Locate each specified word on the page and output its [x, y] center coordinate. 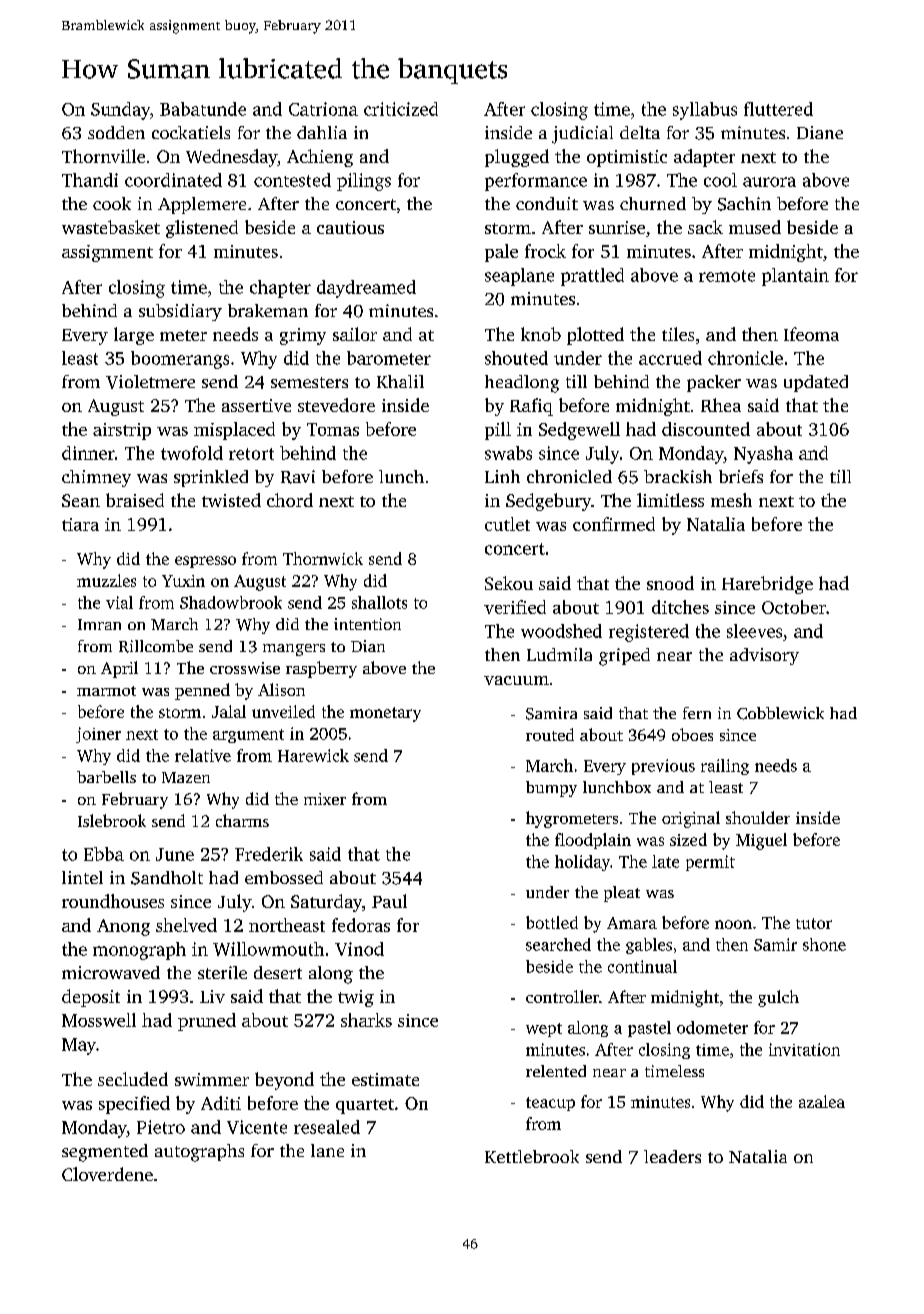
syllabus [705, 111]
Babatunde [203, 109]
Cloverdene [107, 1174]
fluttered [778, 109]
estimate [385, 1079]
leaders [672, 1156]
